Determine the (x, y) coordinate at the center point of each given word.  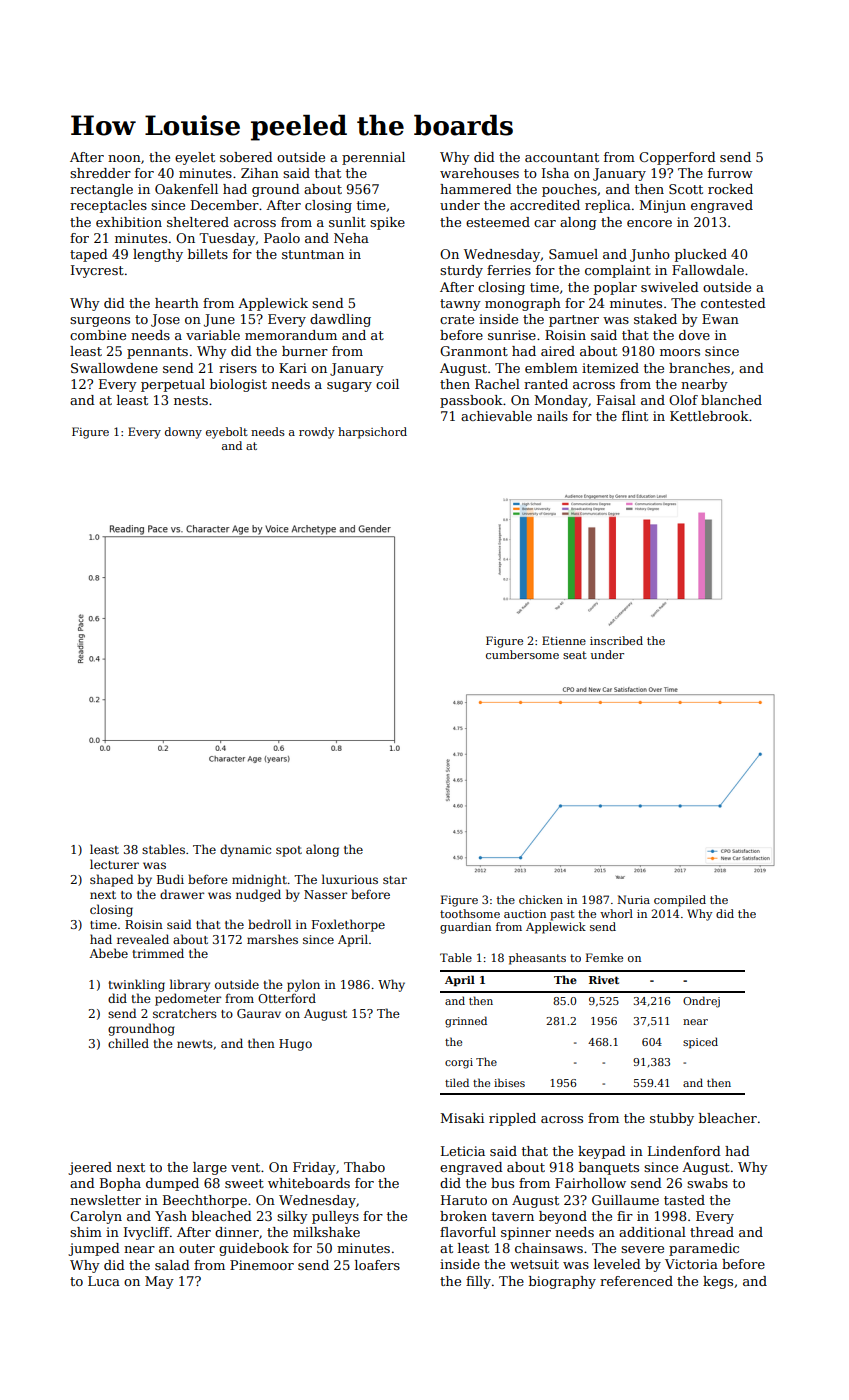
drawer (182, 894)
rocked (730, 189)
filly (478, 1282)
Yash (171, 1216)
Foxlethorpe (348, 925)
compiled (680, 901)
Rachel (497, 384)
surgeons (100, 322)
